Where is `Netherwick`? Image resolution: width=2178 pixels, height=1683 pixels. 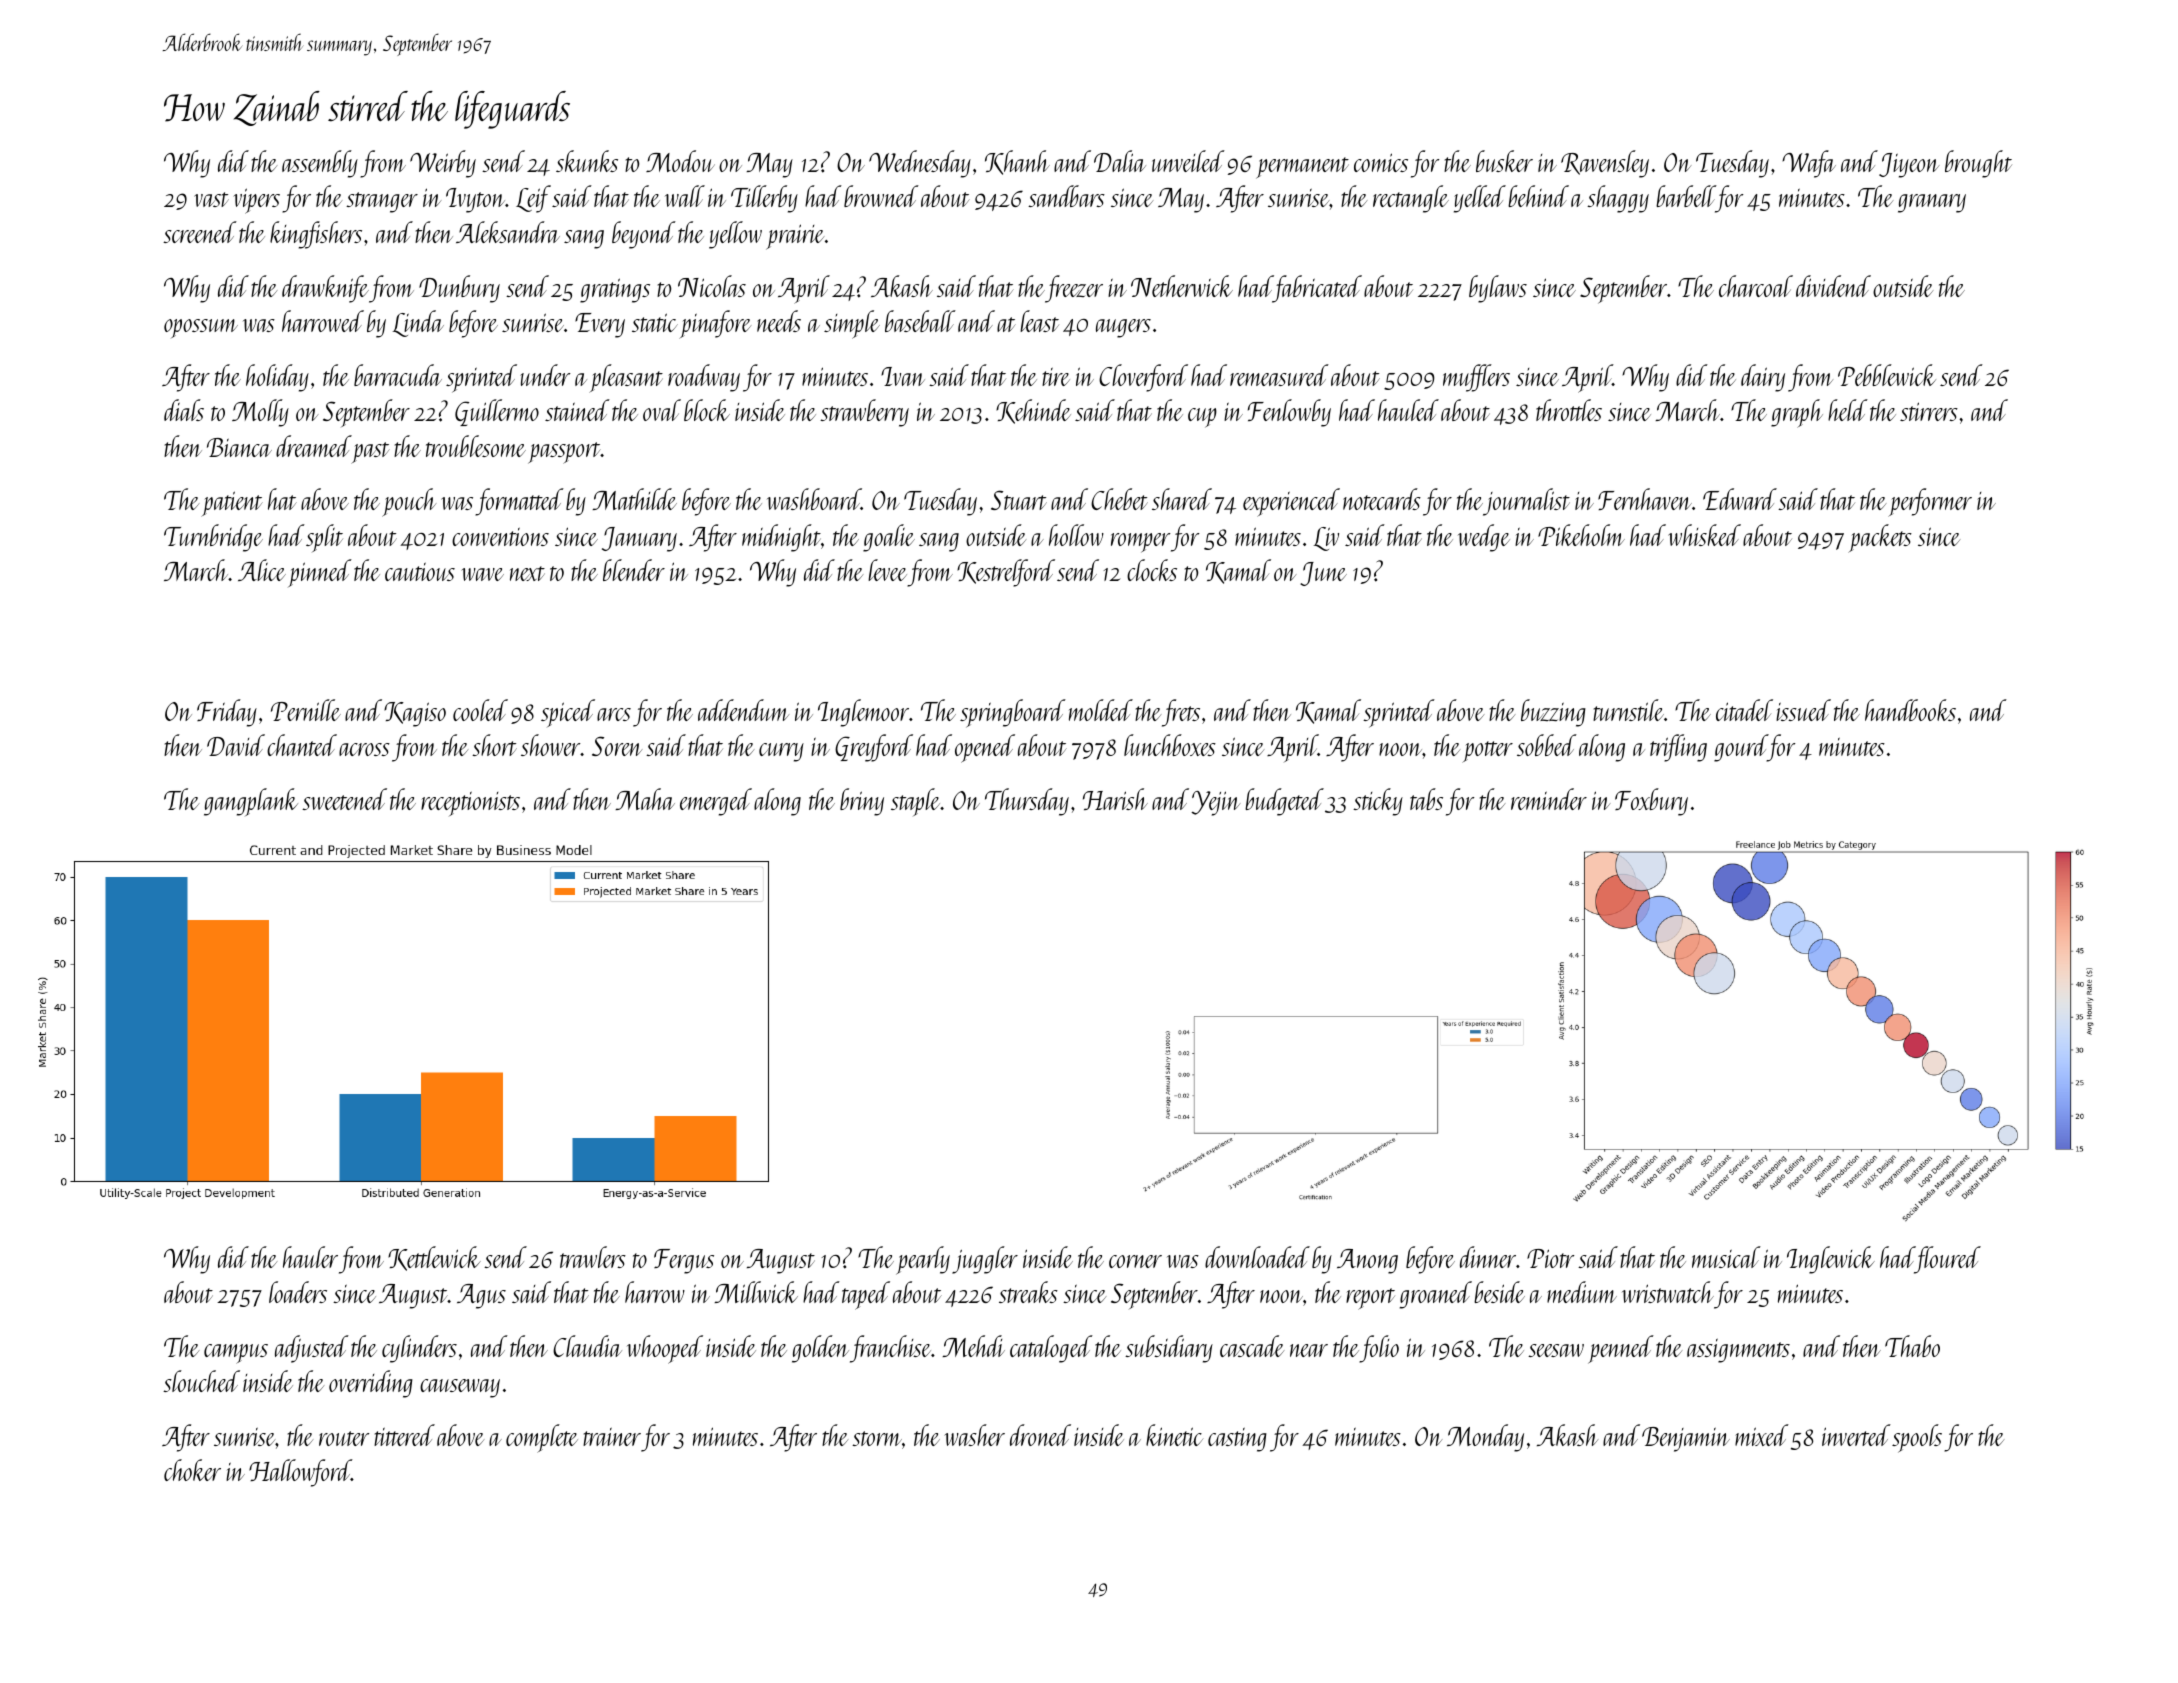
Netherwick is located at coordinates (1182, 286).
